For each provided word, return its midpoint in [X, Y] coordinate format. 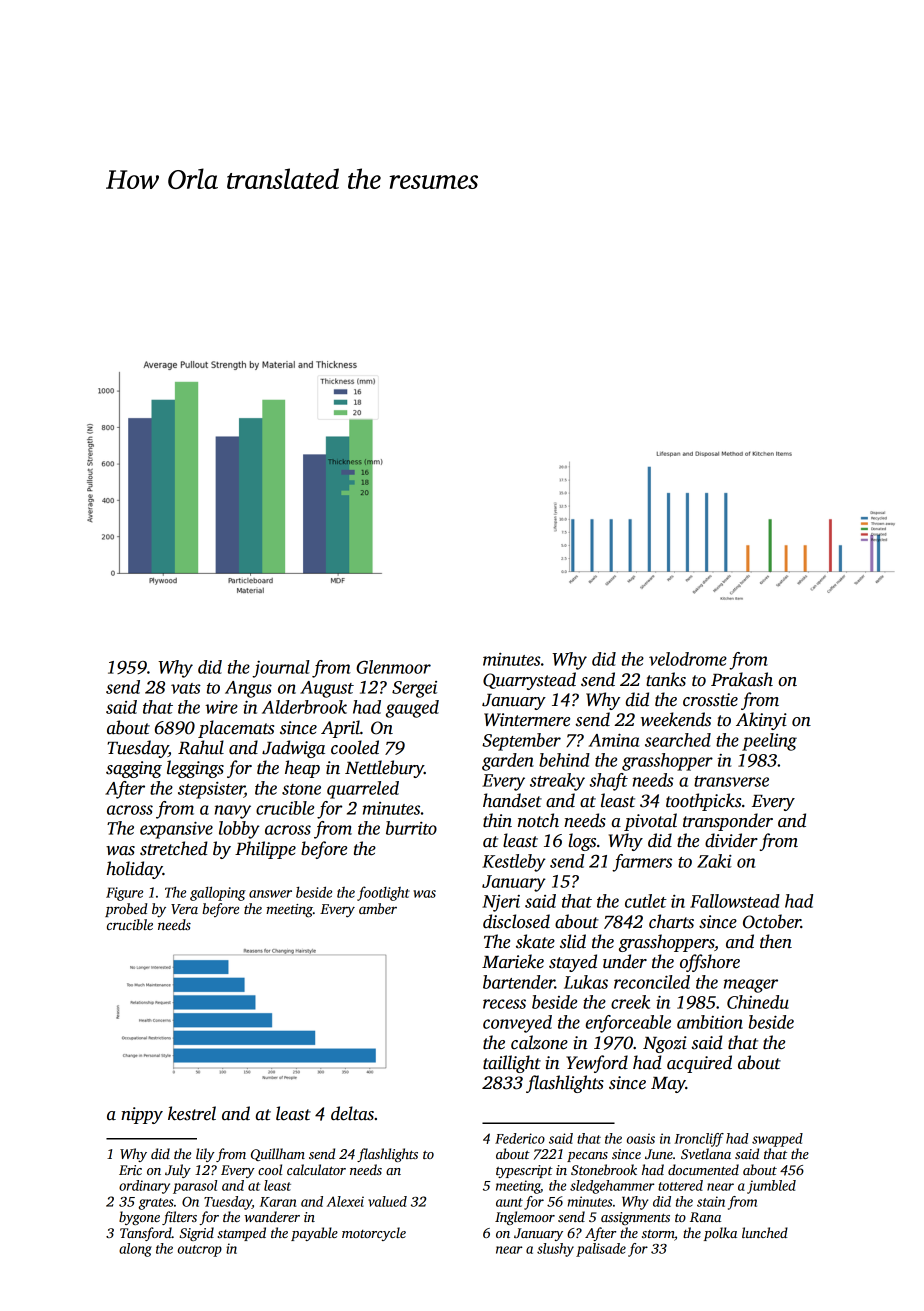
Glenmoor [393, 667]
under [625, 961]
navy [233, 812]
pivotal [650, 822]
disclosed [516, 921]
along [135, 1250]
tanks [666, 679]
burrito [411, 828]
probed [126, 910]
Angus [248, 689]
